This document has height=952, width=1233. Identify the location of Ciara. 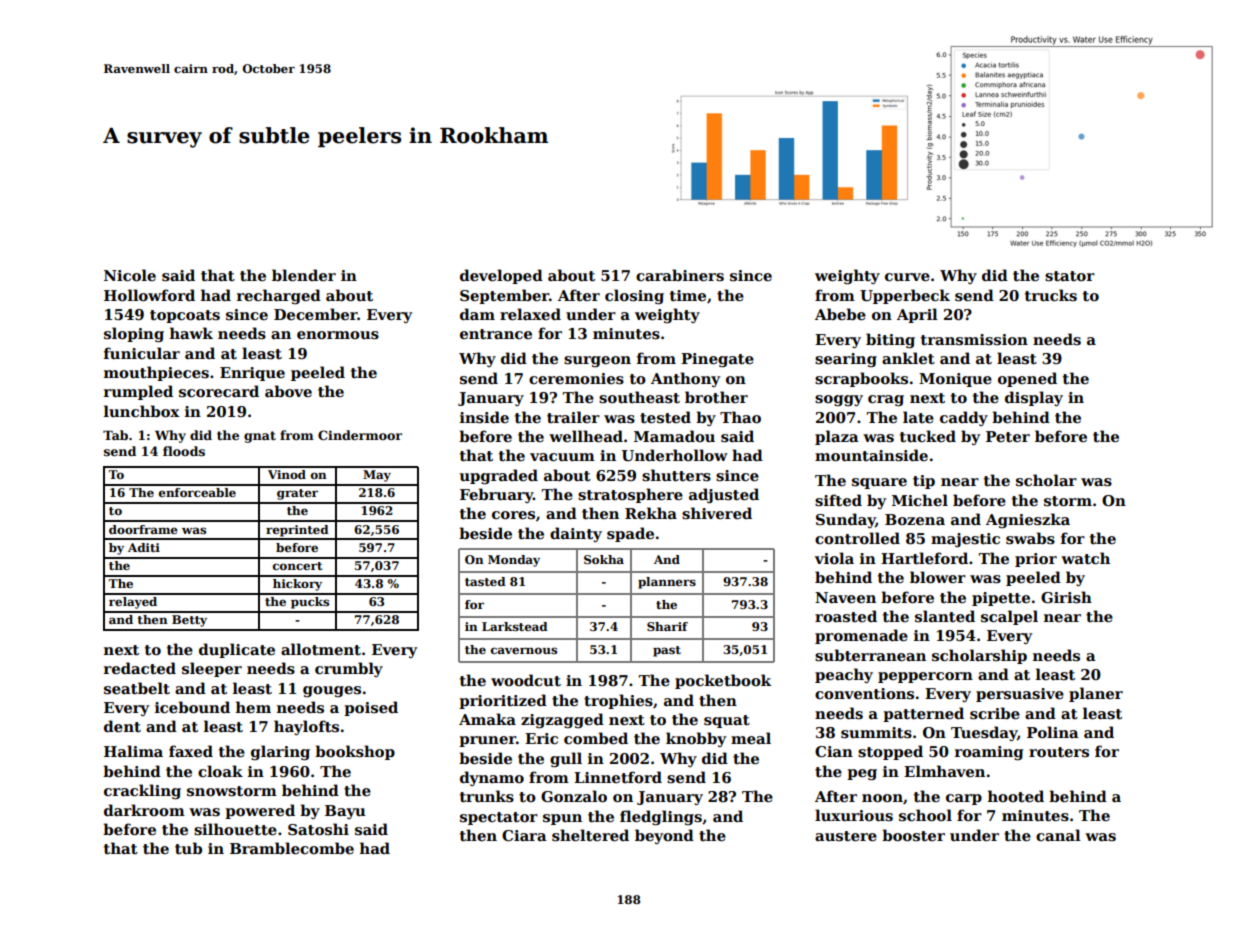
(524, 835).
